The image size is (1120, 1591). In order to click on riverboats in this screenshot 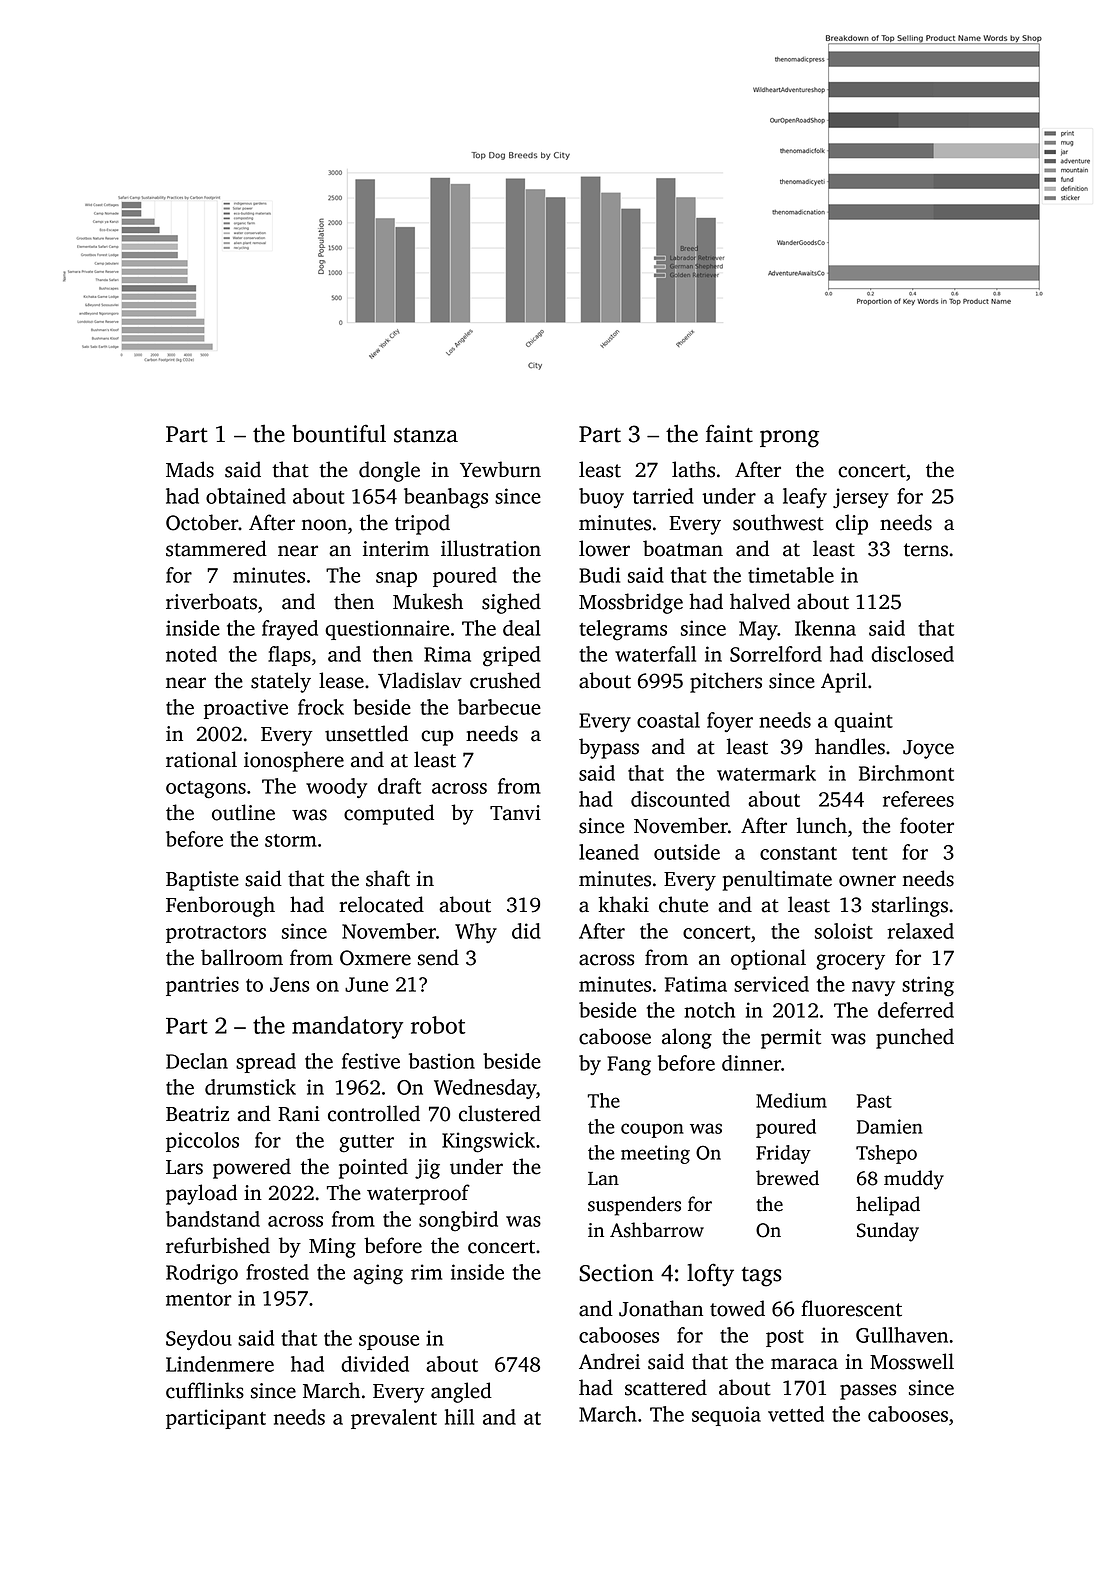, I will do `click(211, 601)`.
